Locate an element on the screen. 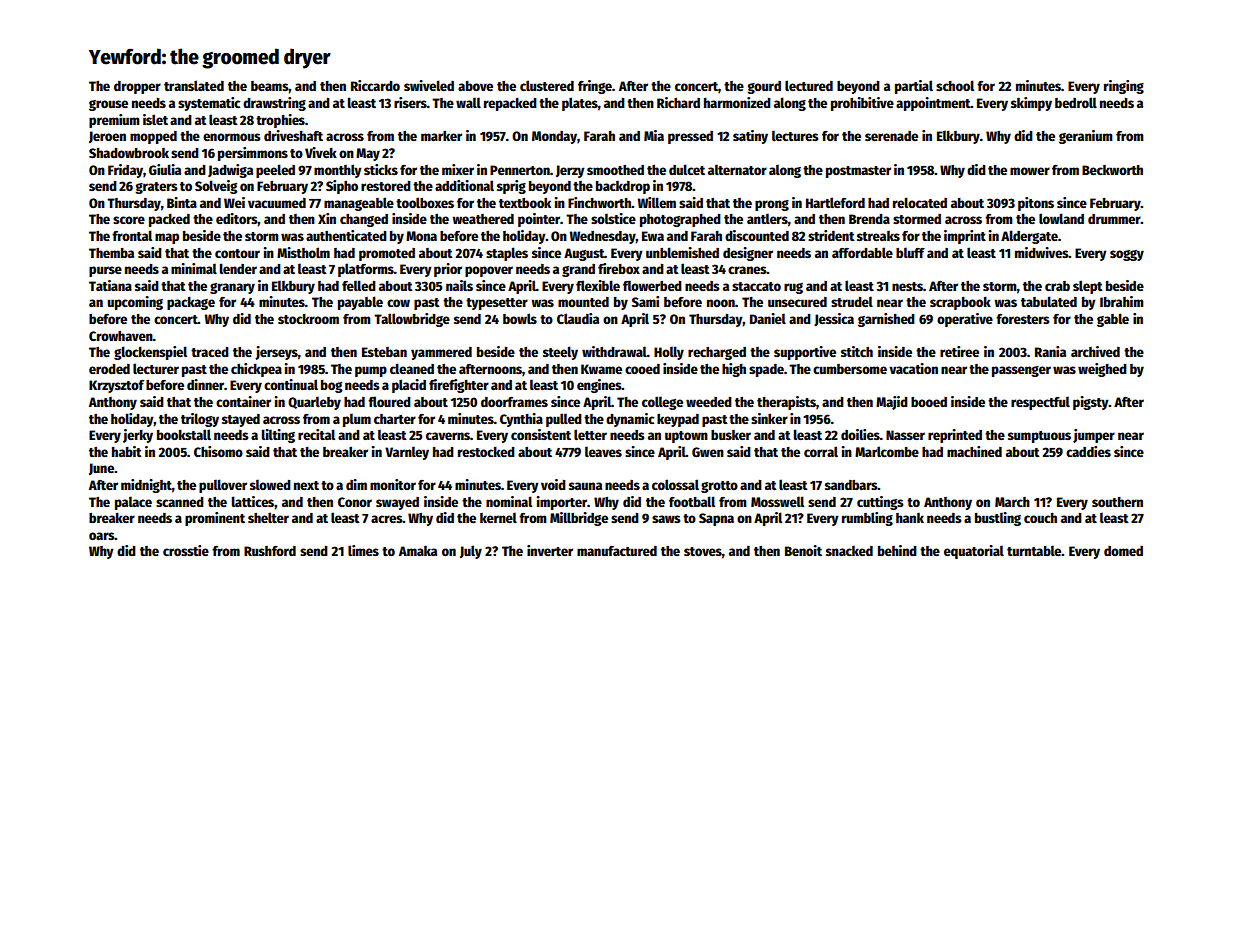  islet is located at coordinates (155, 119).
